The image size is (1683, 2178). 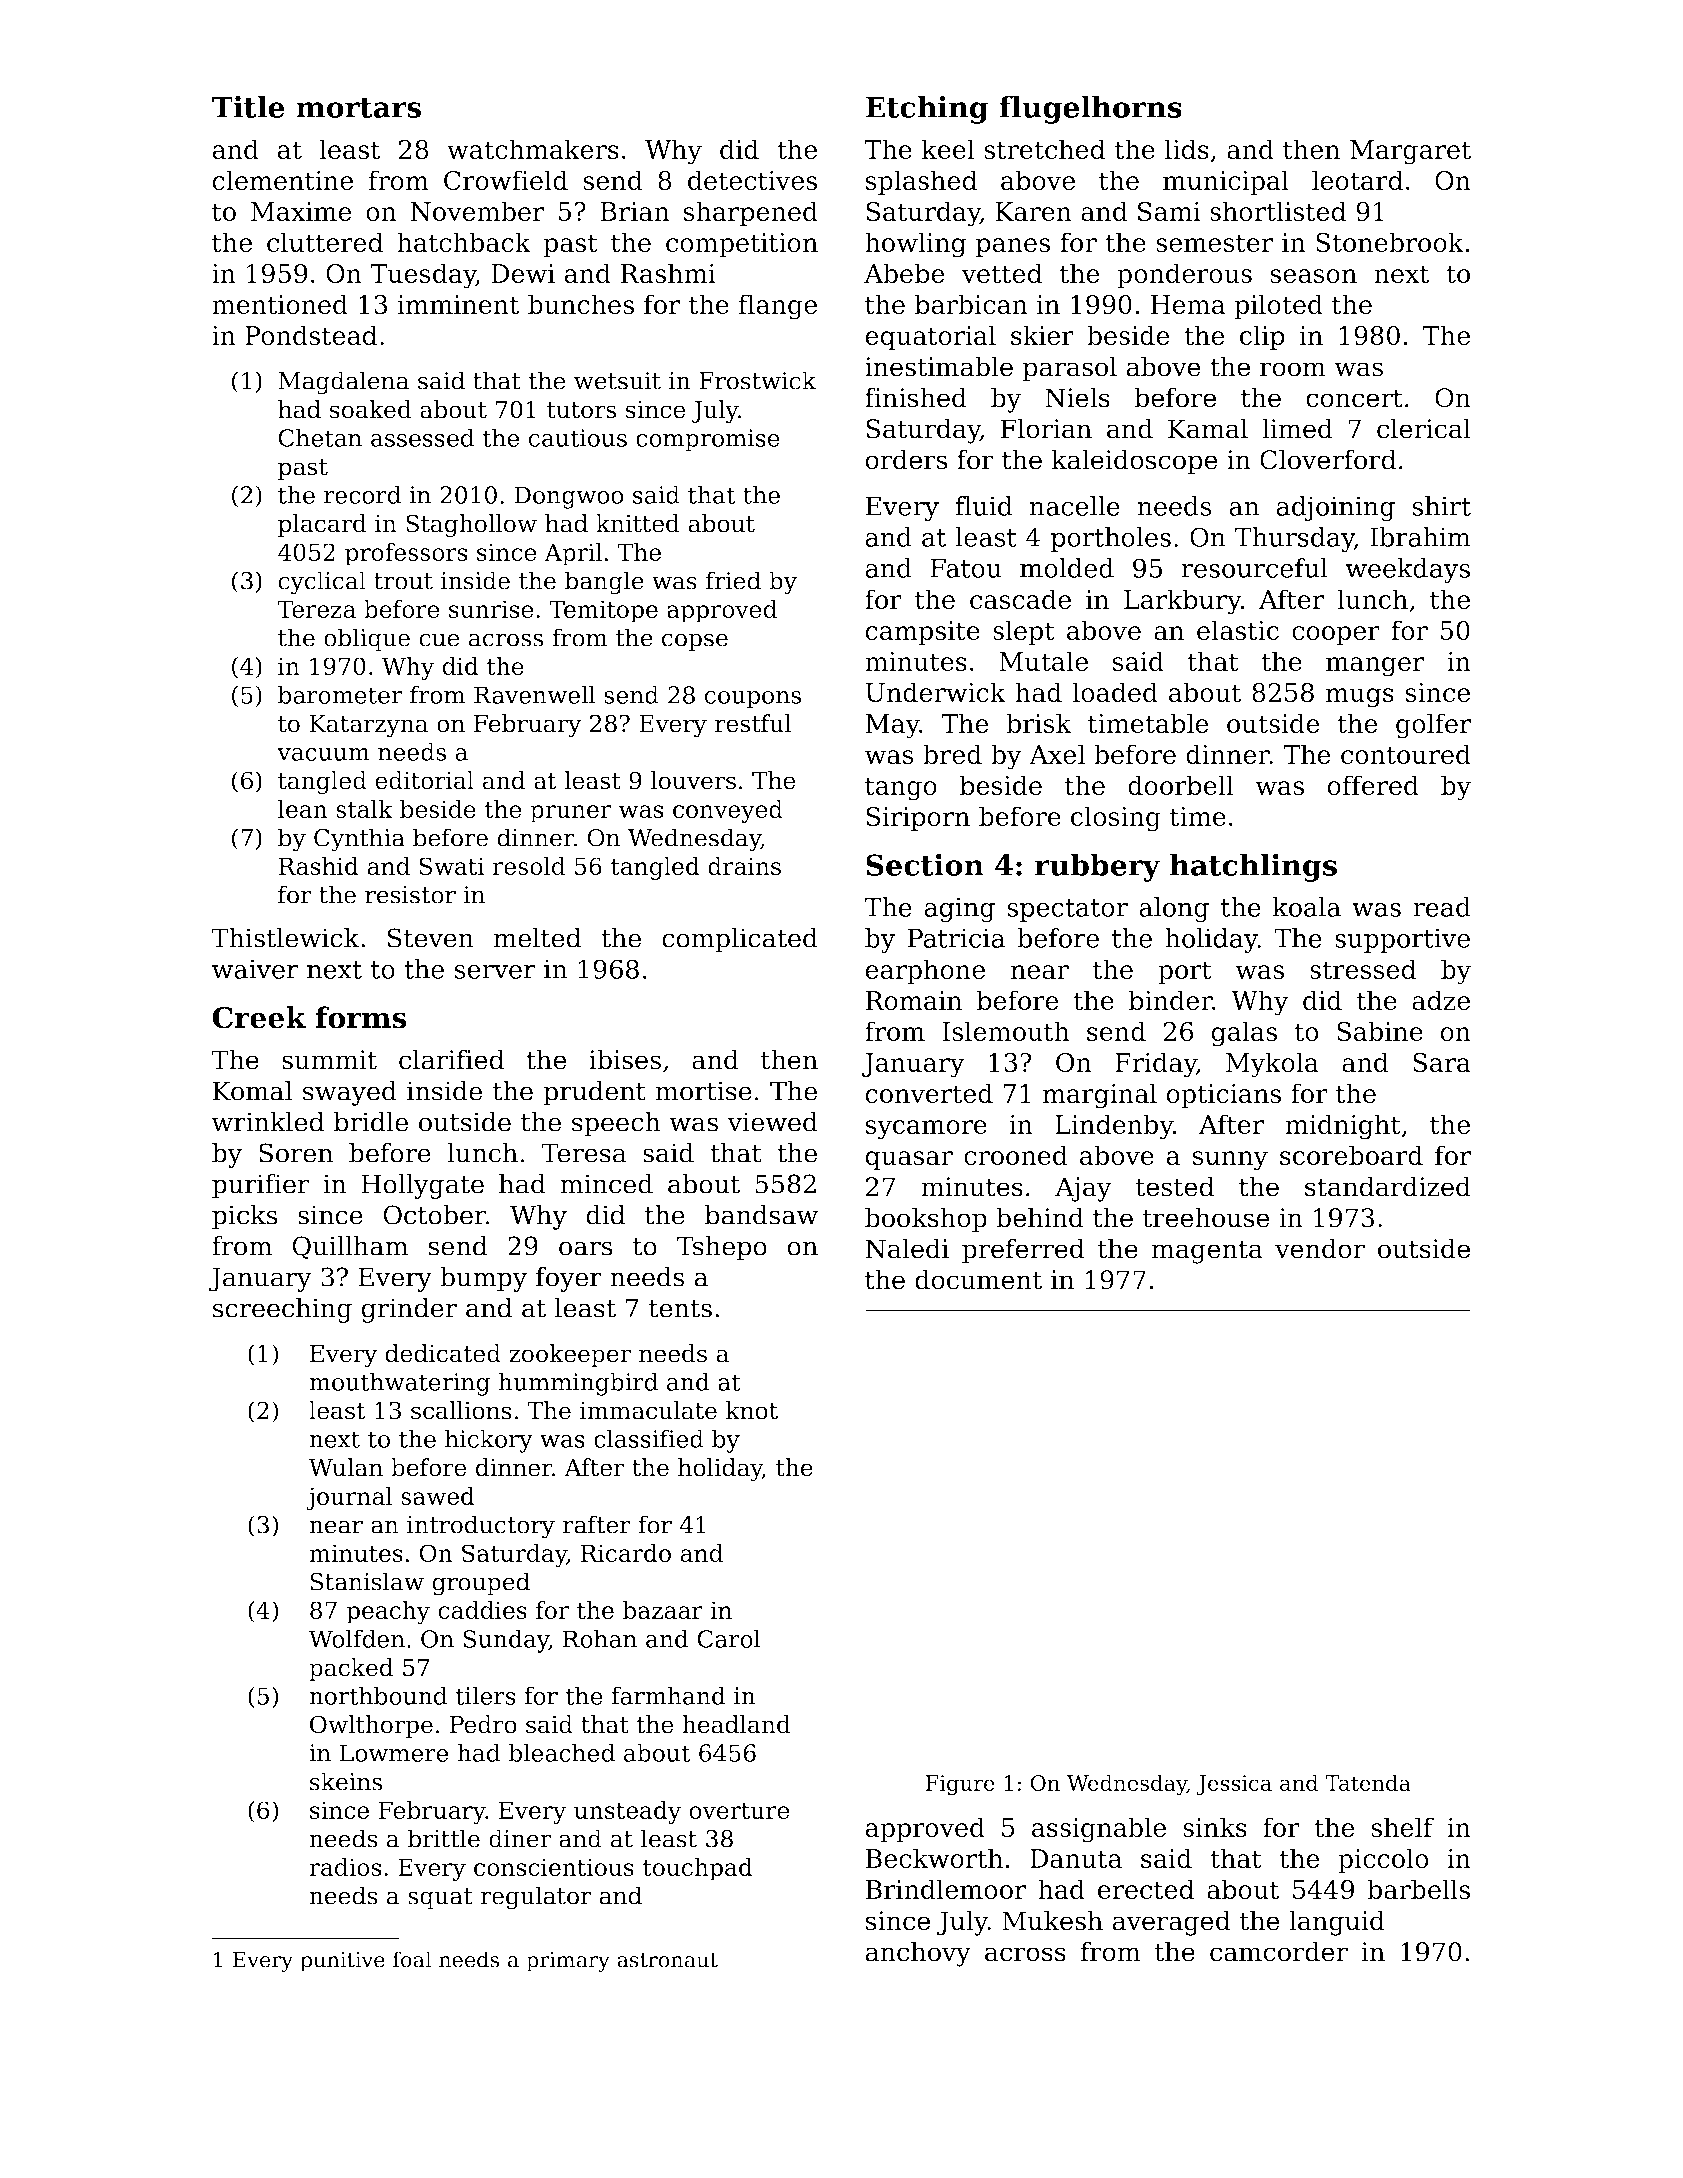 I want to click on standardized, so click(x=1388, y=1186).
